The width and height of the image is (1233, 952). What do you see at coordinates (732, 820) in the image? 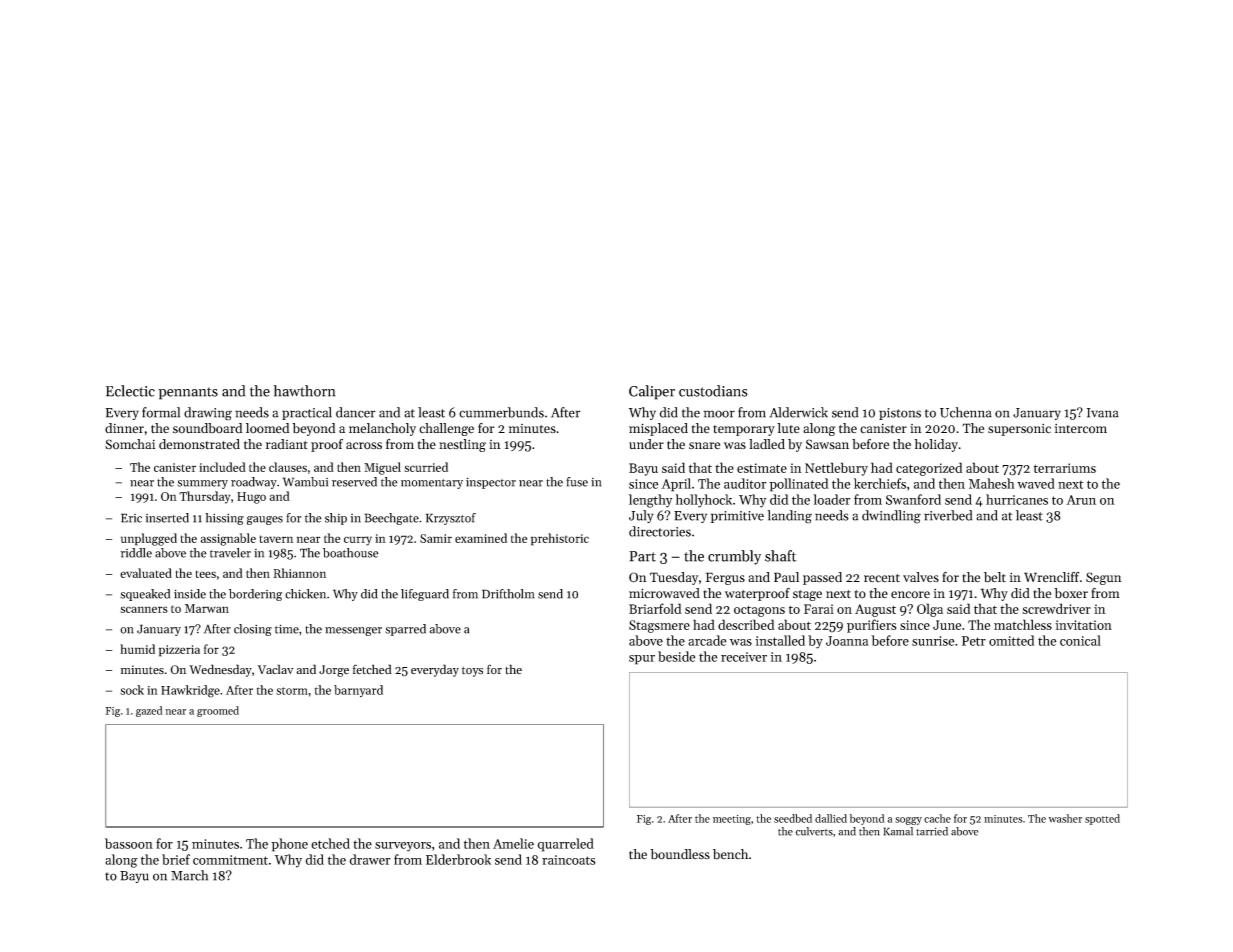
I see `meeting` at bounding box center [732, 820].
